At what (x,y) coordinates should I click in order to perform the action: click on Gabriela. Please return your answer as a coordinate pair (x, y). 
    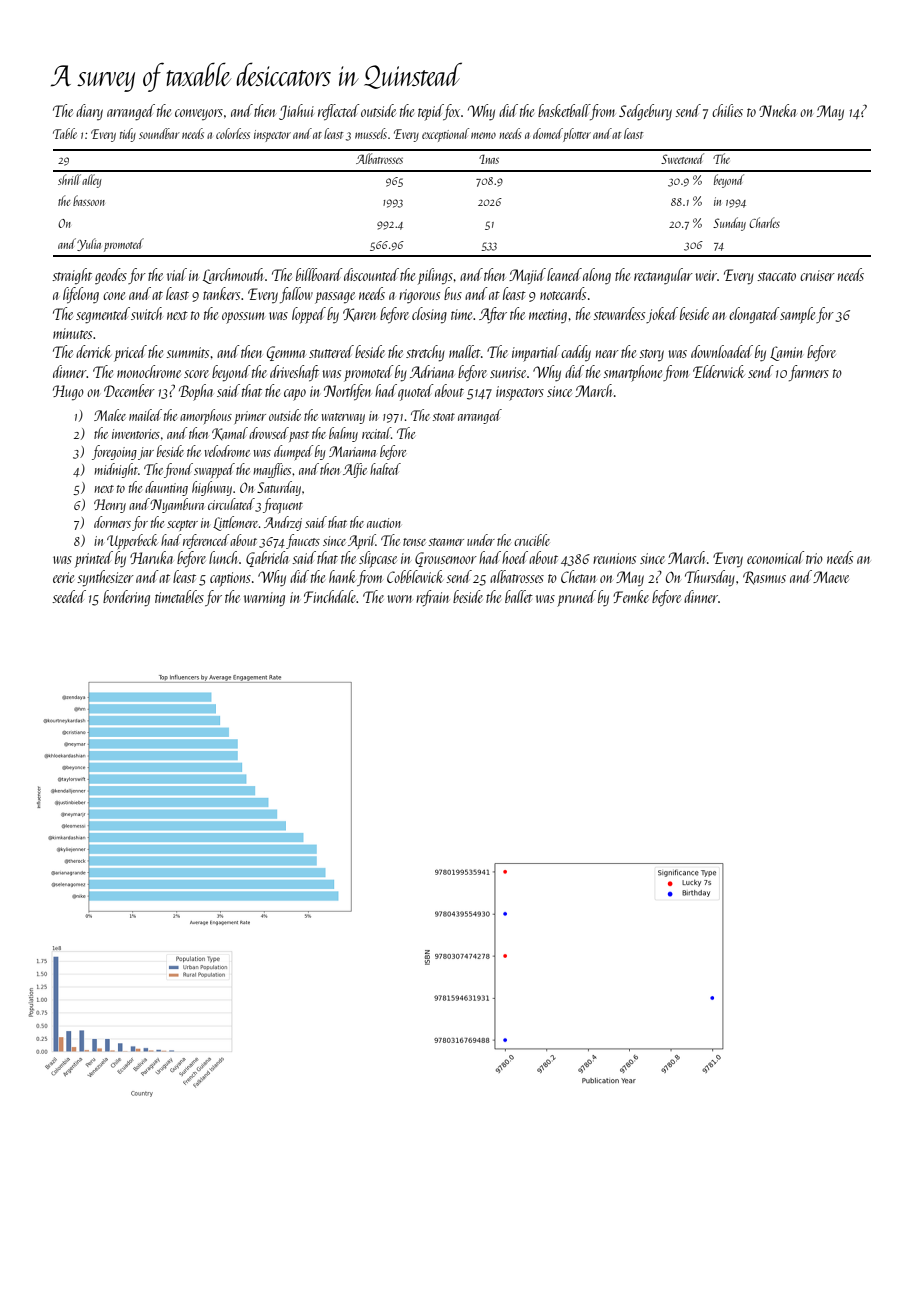
    Looking at the image, I should click on (267, 559).
